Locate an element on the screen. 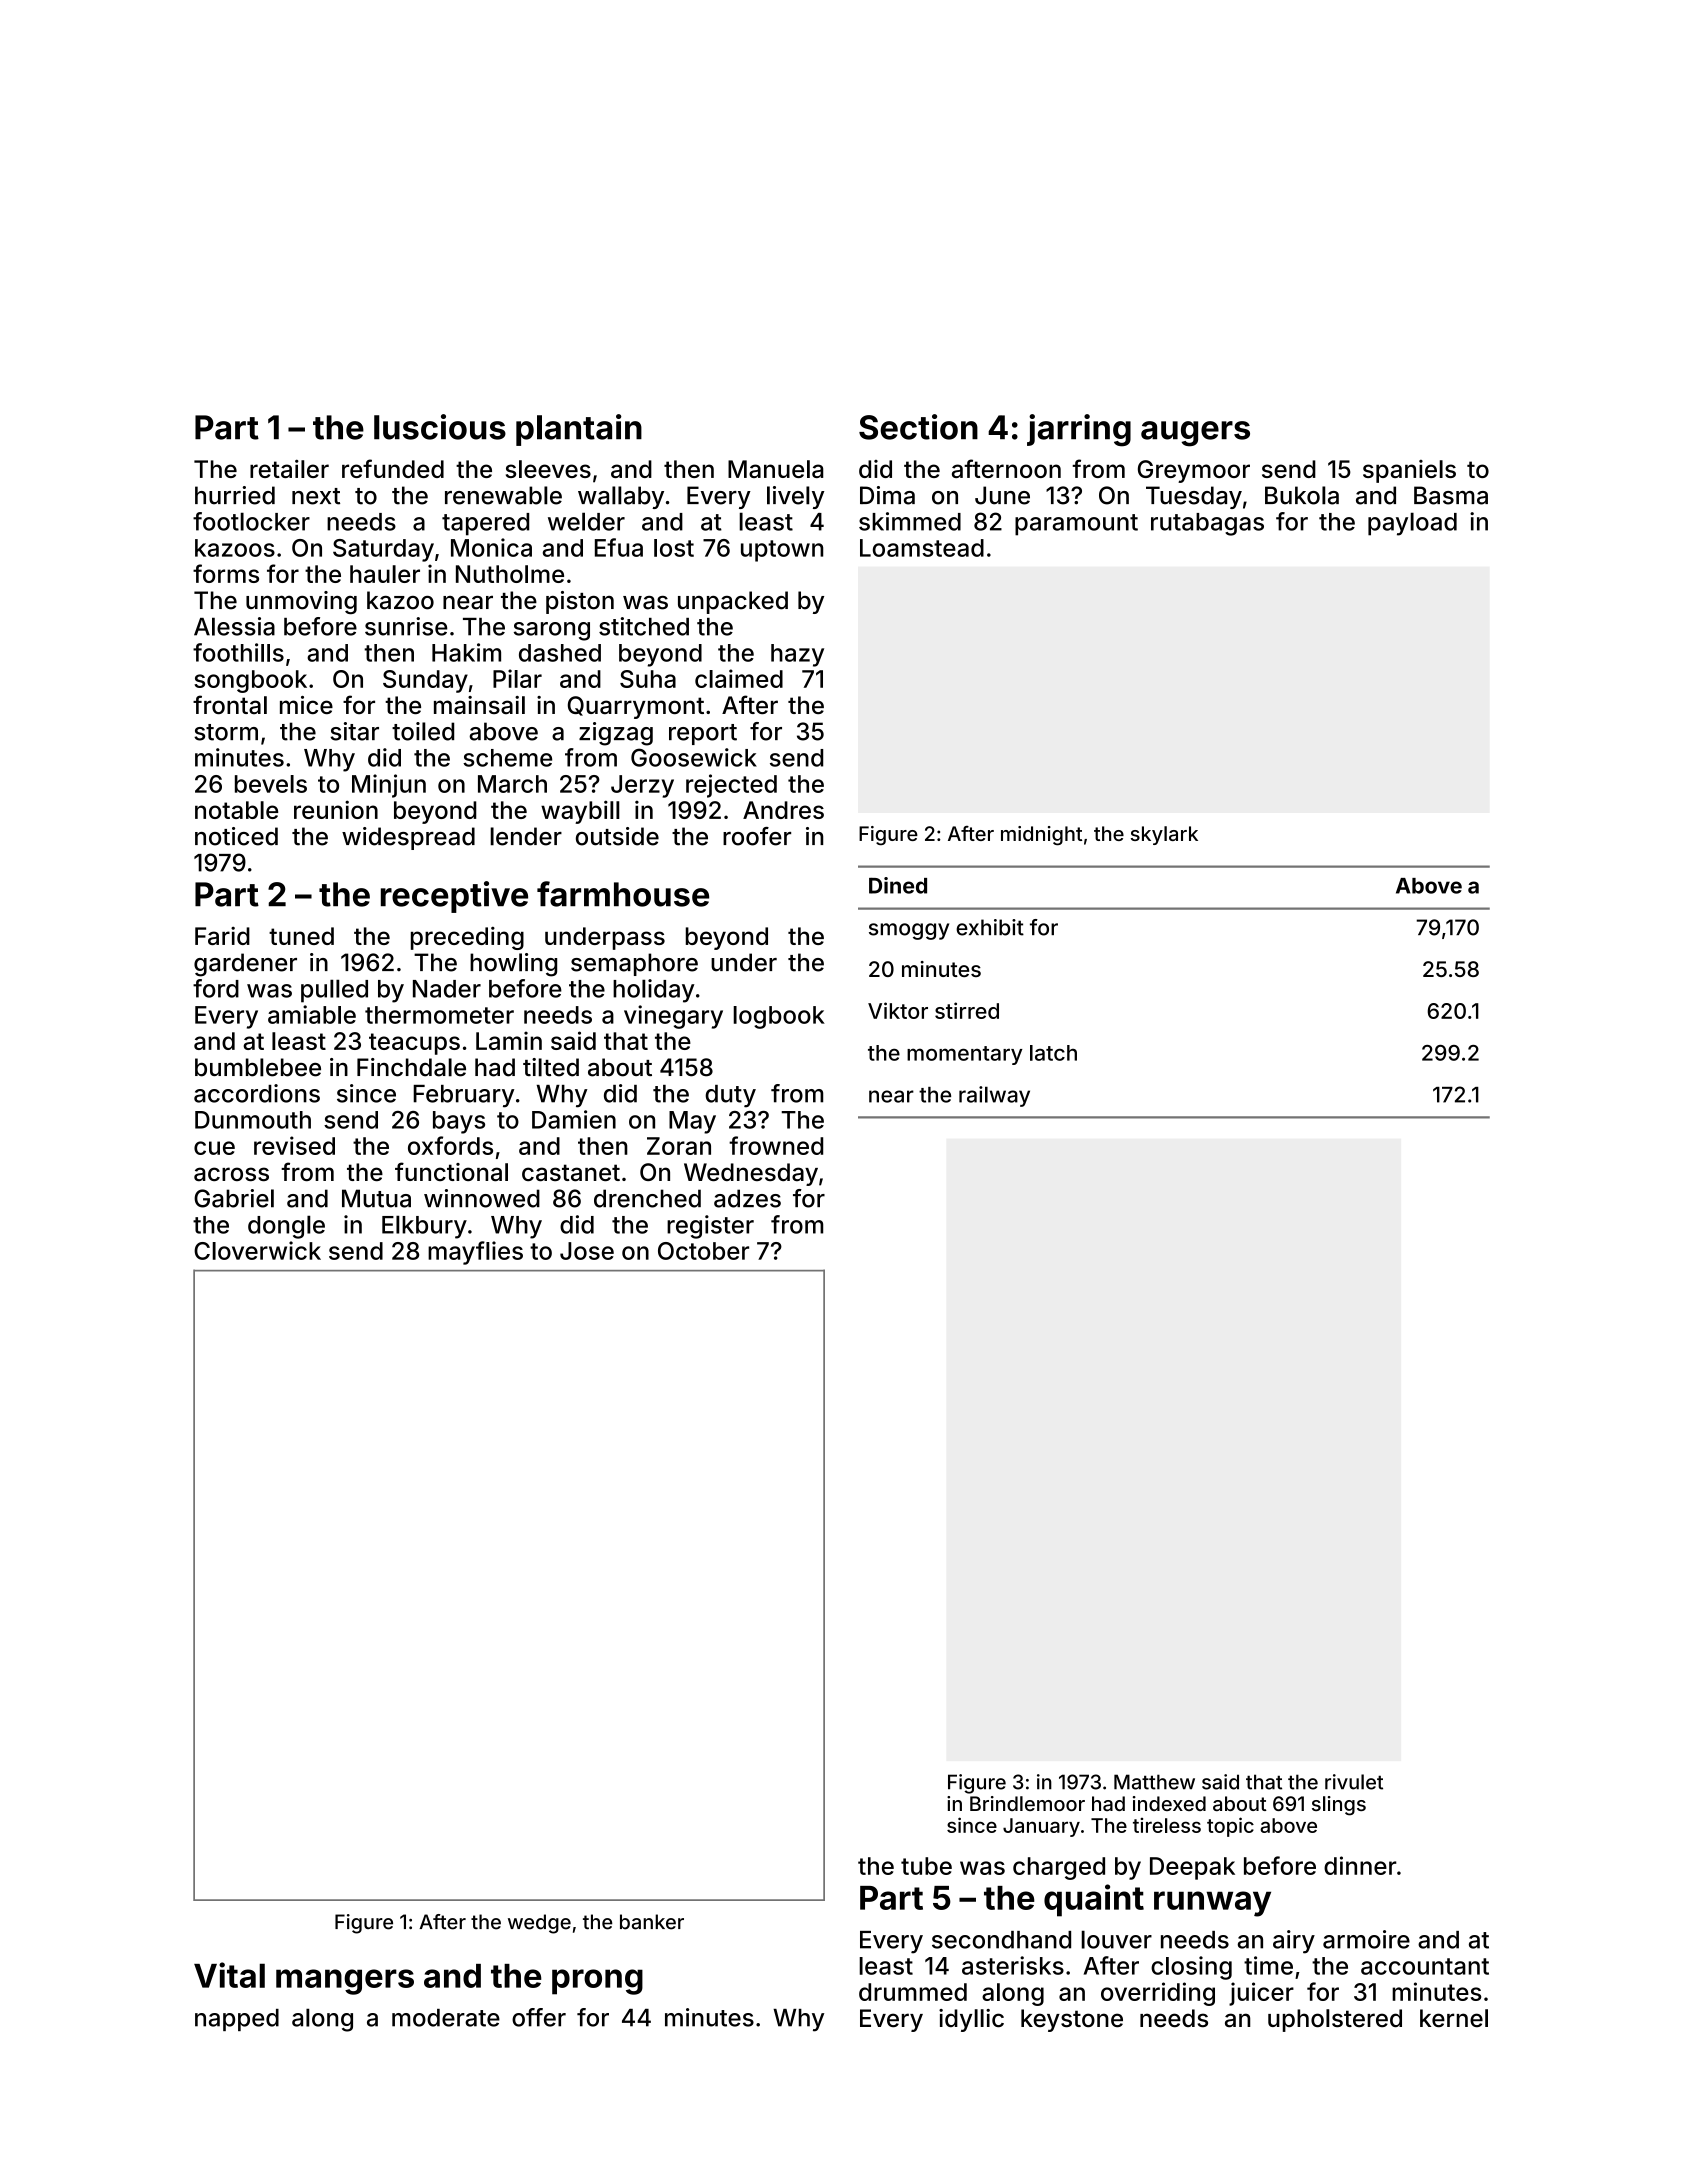  spaniels is located at coordinates (1409, 471).
